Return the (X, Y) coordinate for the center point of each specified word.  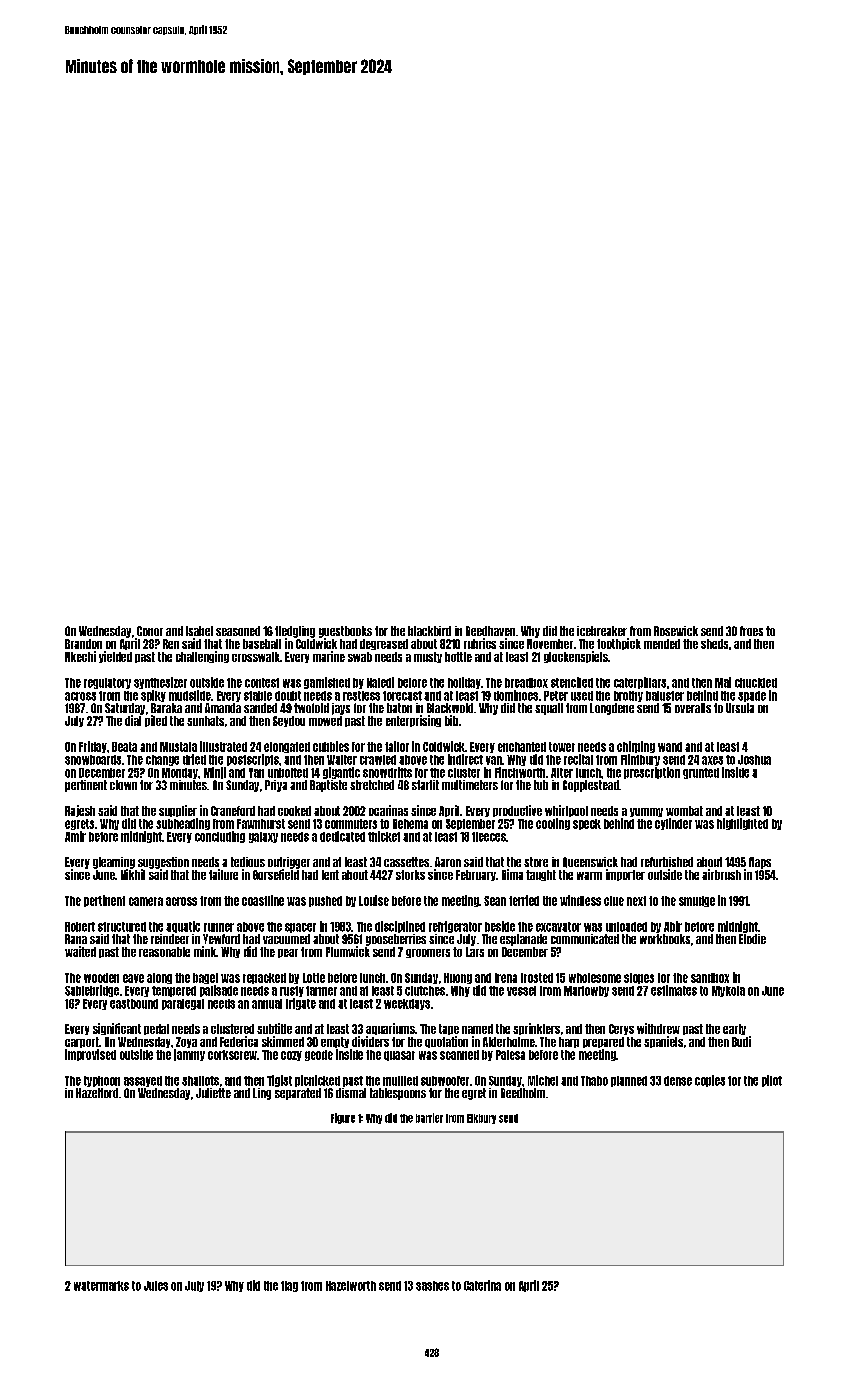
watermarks (101, 1286)
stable (258, 696)
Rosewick (676, 631)
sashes (432, 1286)
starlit (425, 785)
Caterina (482, 1285)
